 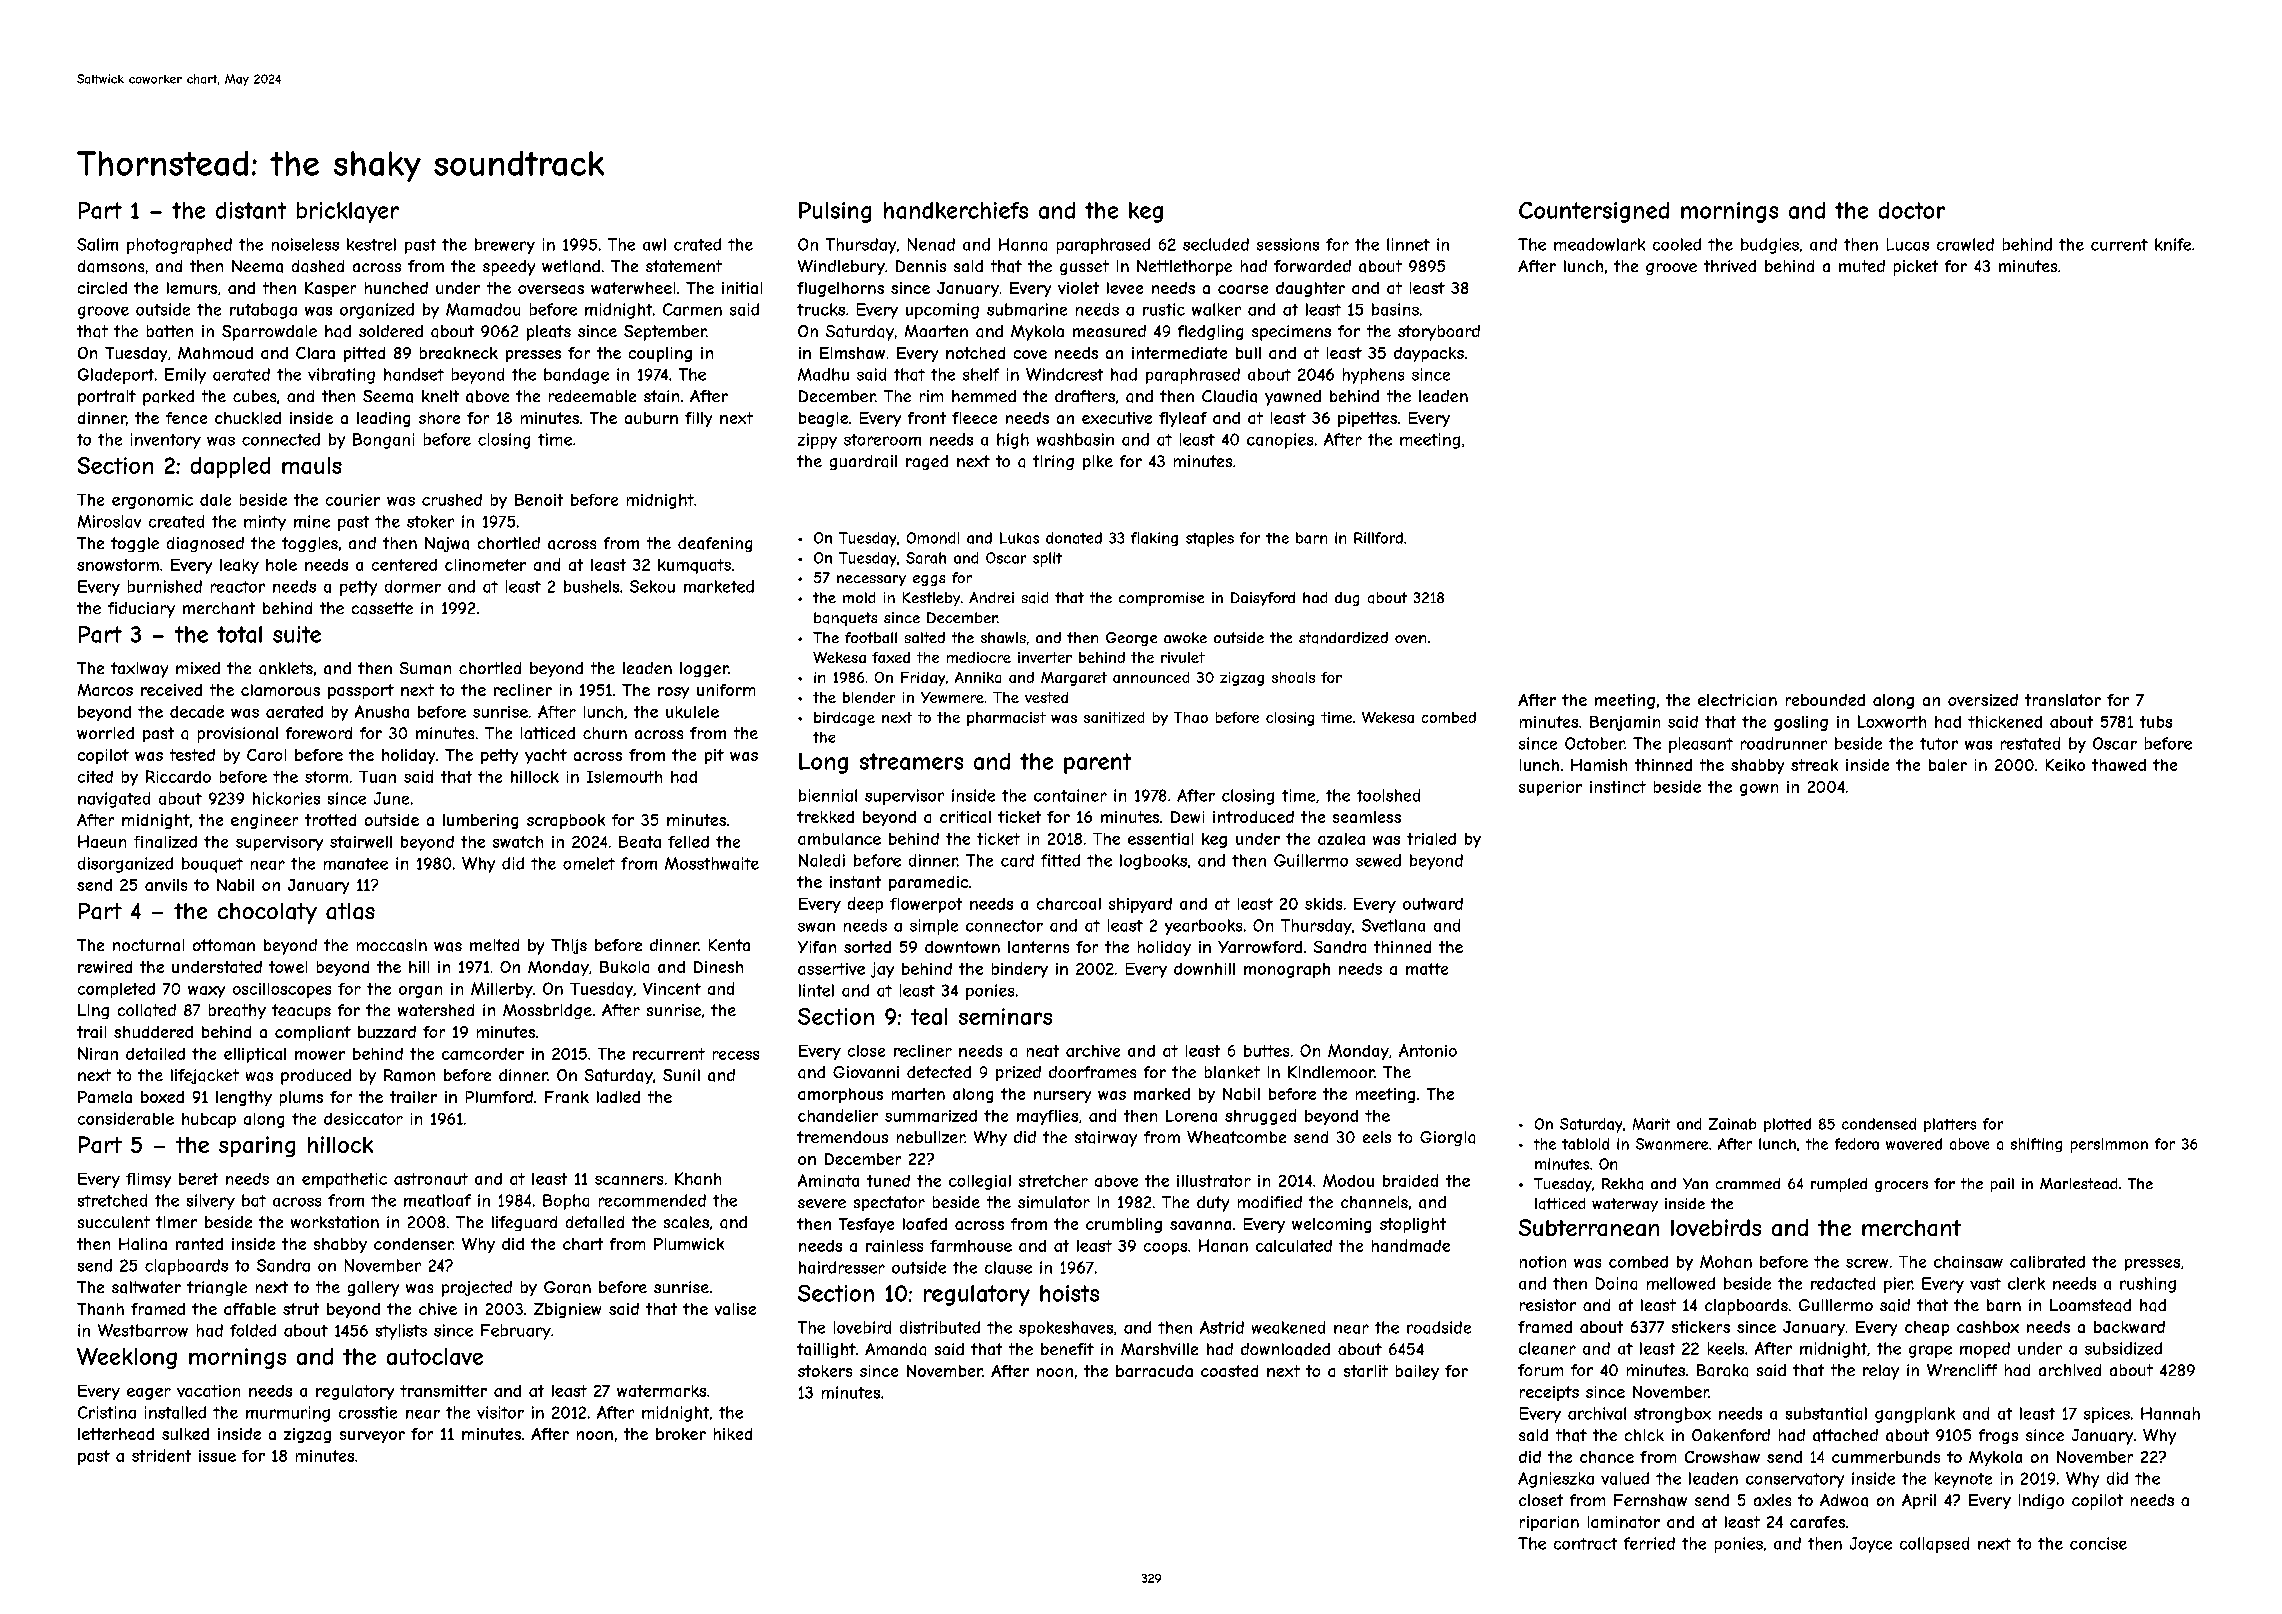 I want to click on flimsy, so click(x=148, y=1180).
